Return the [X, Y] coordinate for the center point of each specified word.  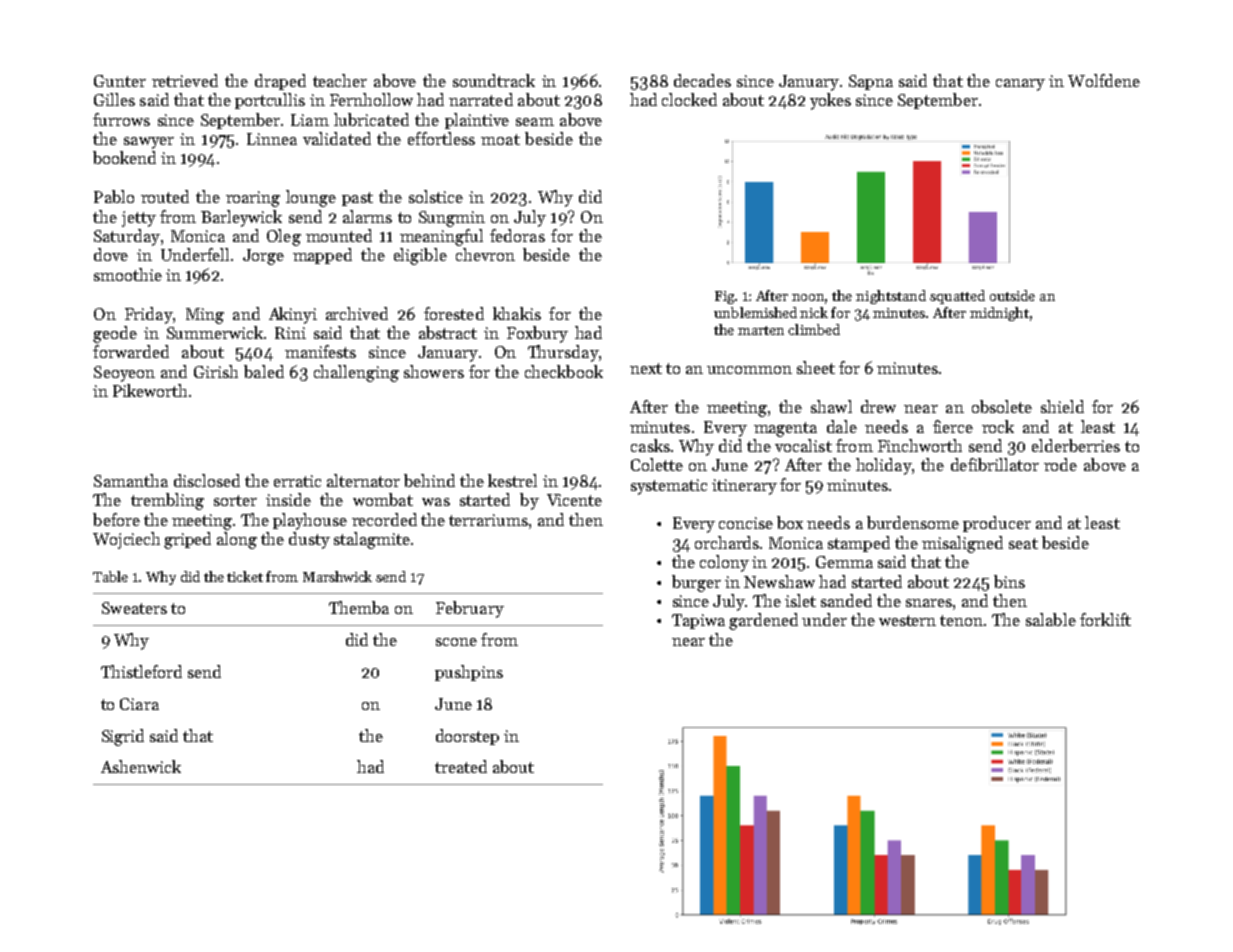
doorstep [467, 737]
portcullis [270, 101]
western [907, 620]
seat [1023, 543]
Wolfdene [1104, 80]
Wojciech [126, 540]
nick [814, 312]
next [646, 368]
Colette [657, 464]
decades [702, 80]
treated [461, 766]
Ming [205, 316]
